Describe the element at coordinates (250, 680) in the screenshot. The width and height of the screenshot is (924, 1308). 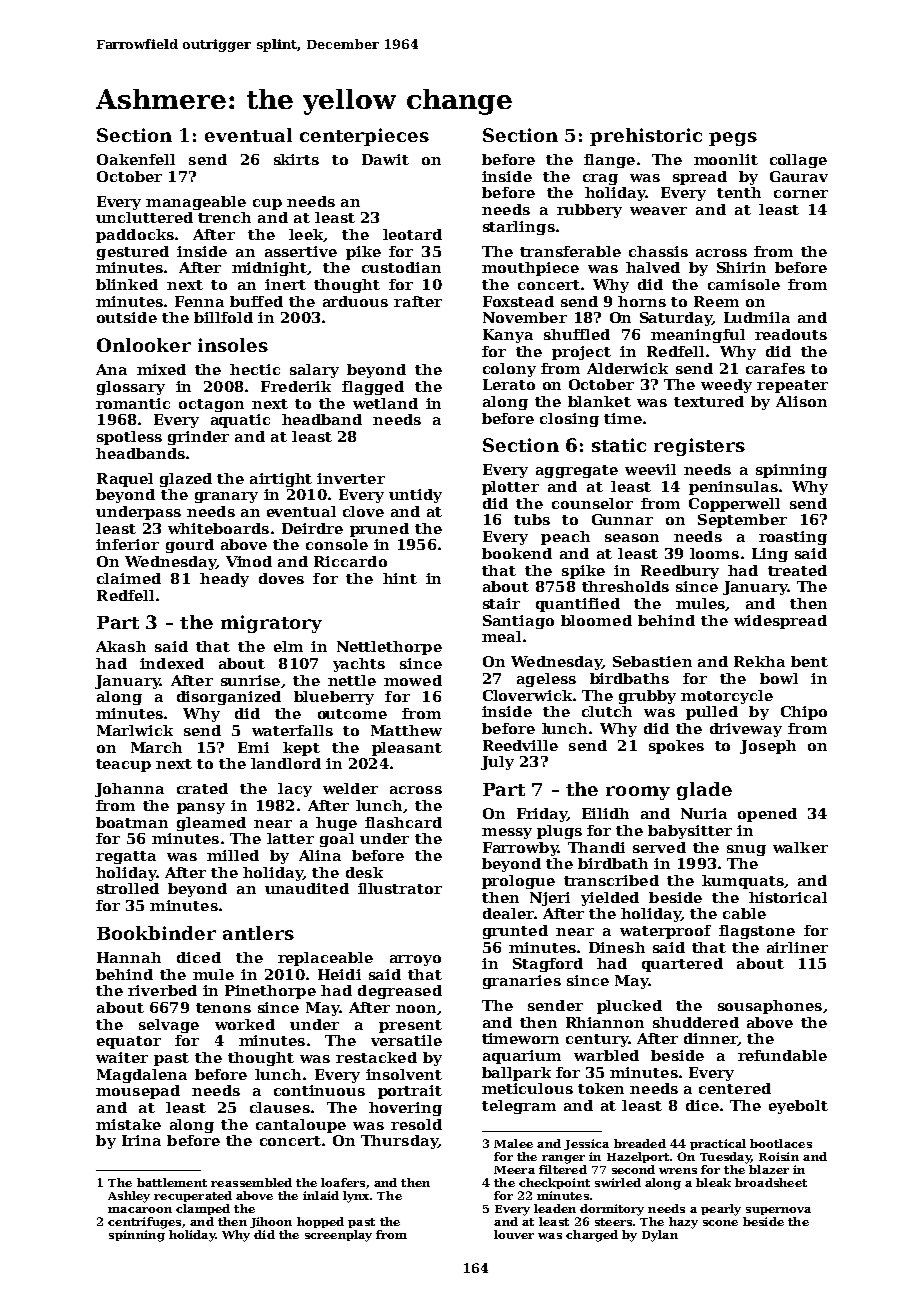
I see `sunrise` at that location.
